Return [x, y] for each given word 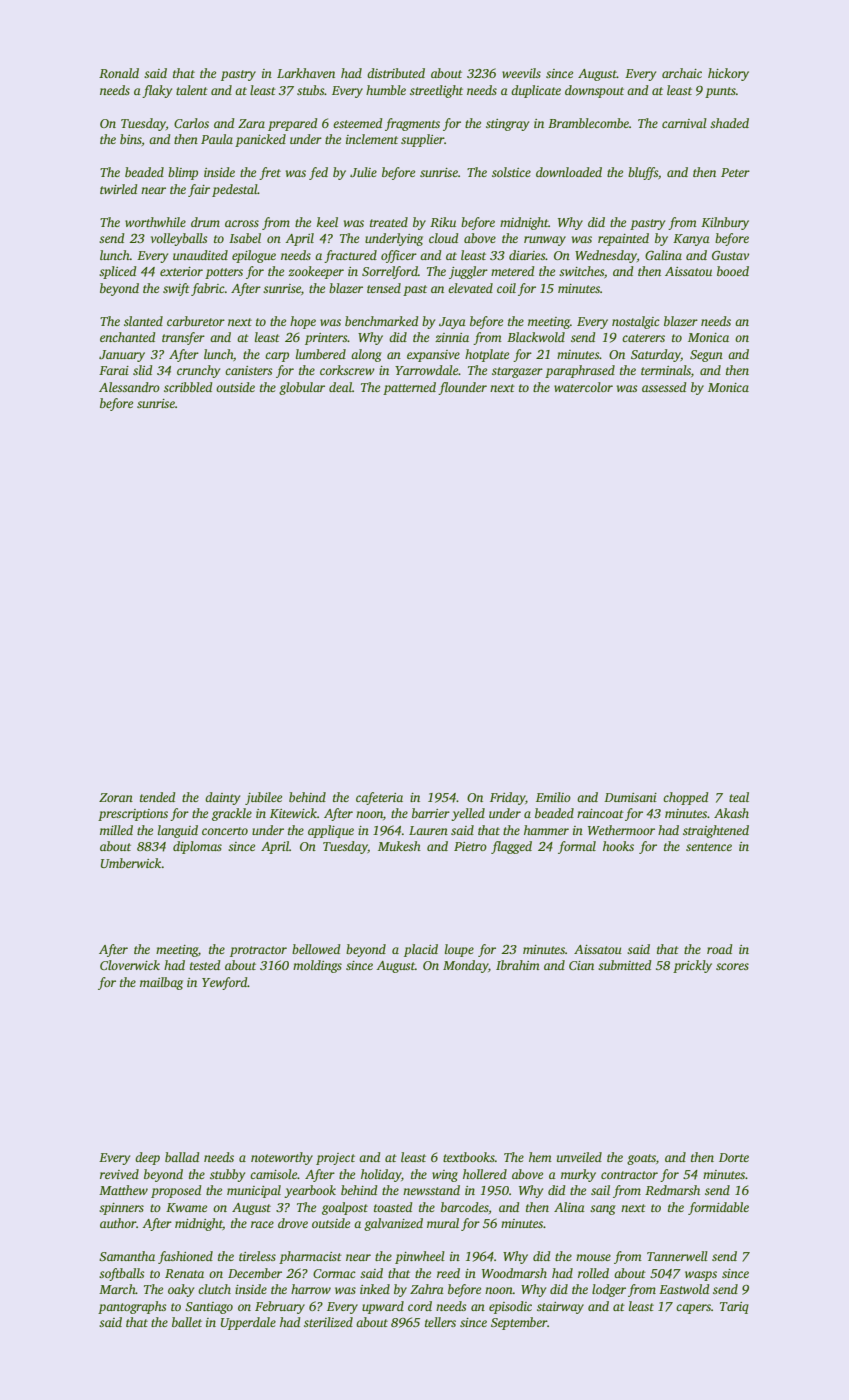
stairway [560, 1308]
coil [506, 288]
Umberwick [131, 863]
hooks [618, 846]
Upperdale [248, 1323]
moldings [317, 966]
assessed [664, 387]
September [519, 1323]
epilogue [254, 256]
